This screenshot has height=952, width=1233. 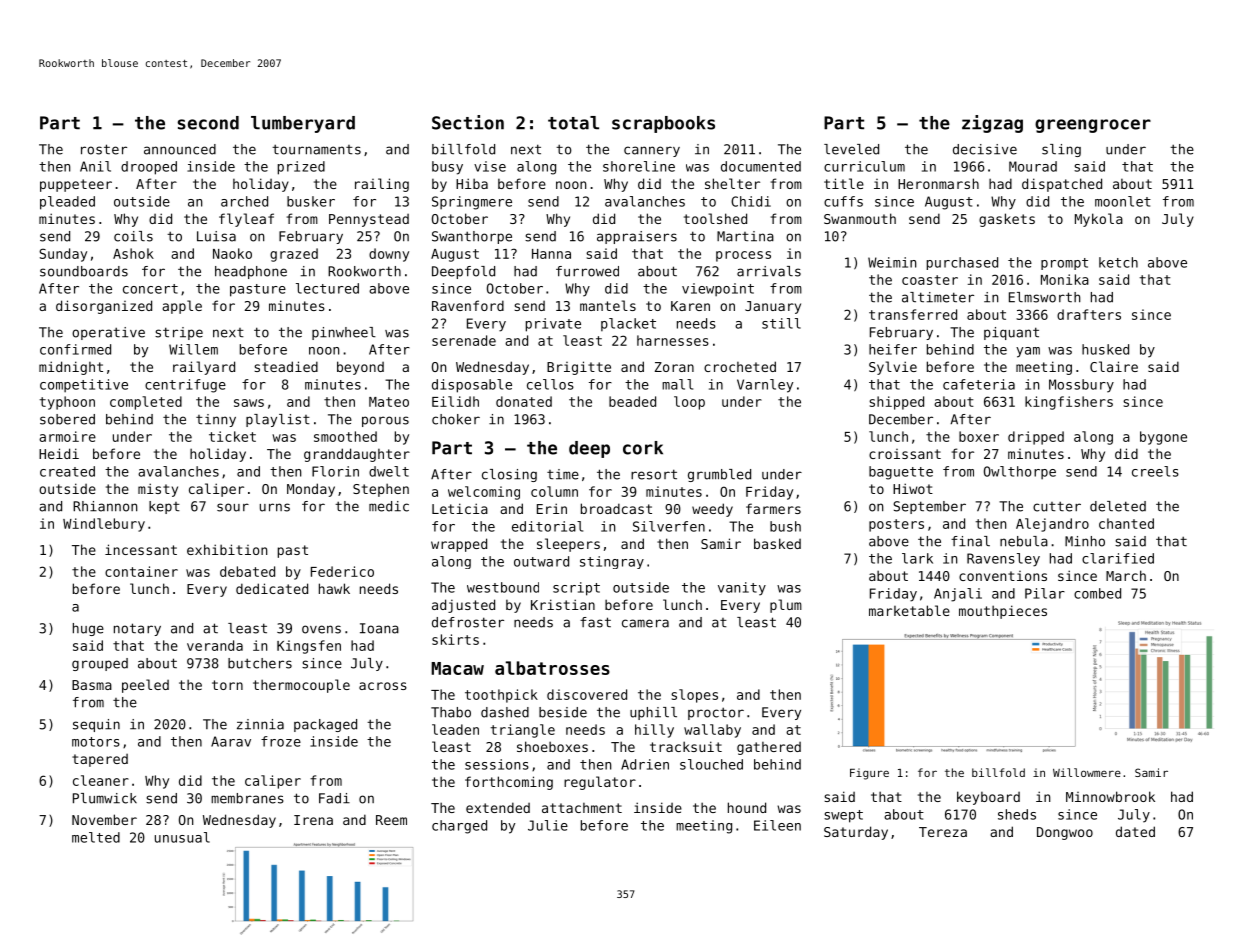 I want to click on lumberyard, so click(x=303, y=124).
